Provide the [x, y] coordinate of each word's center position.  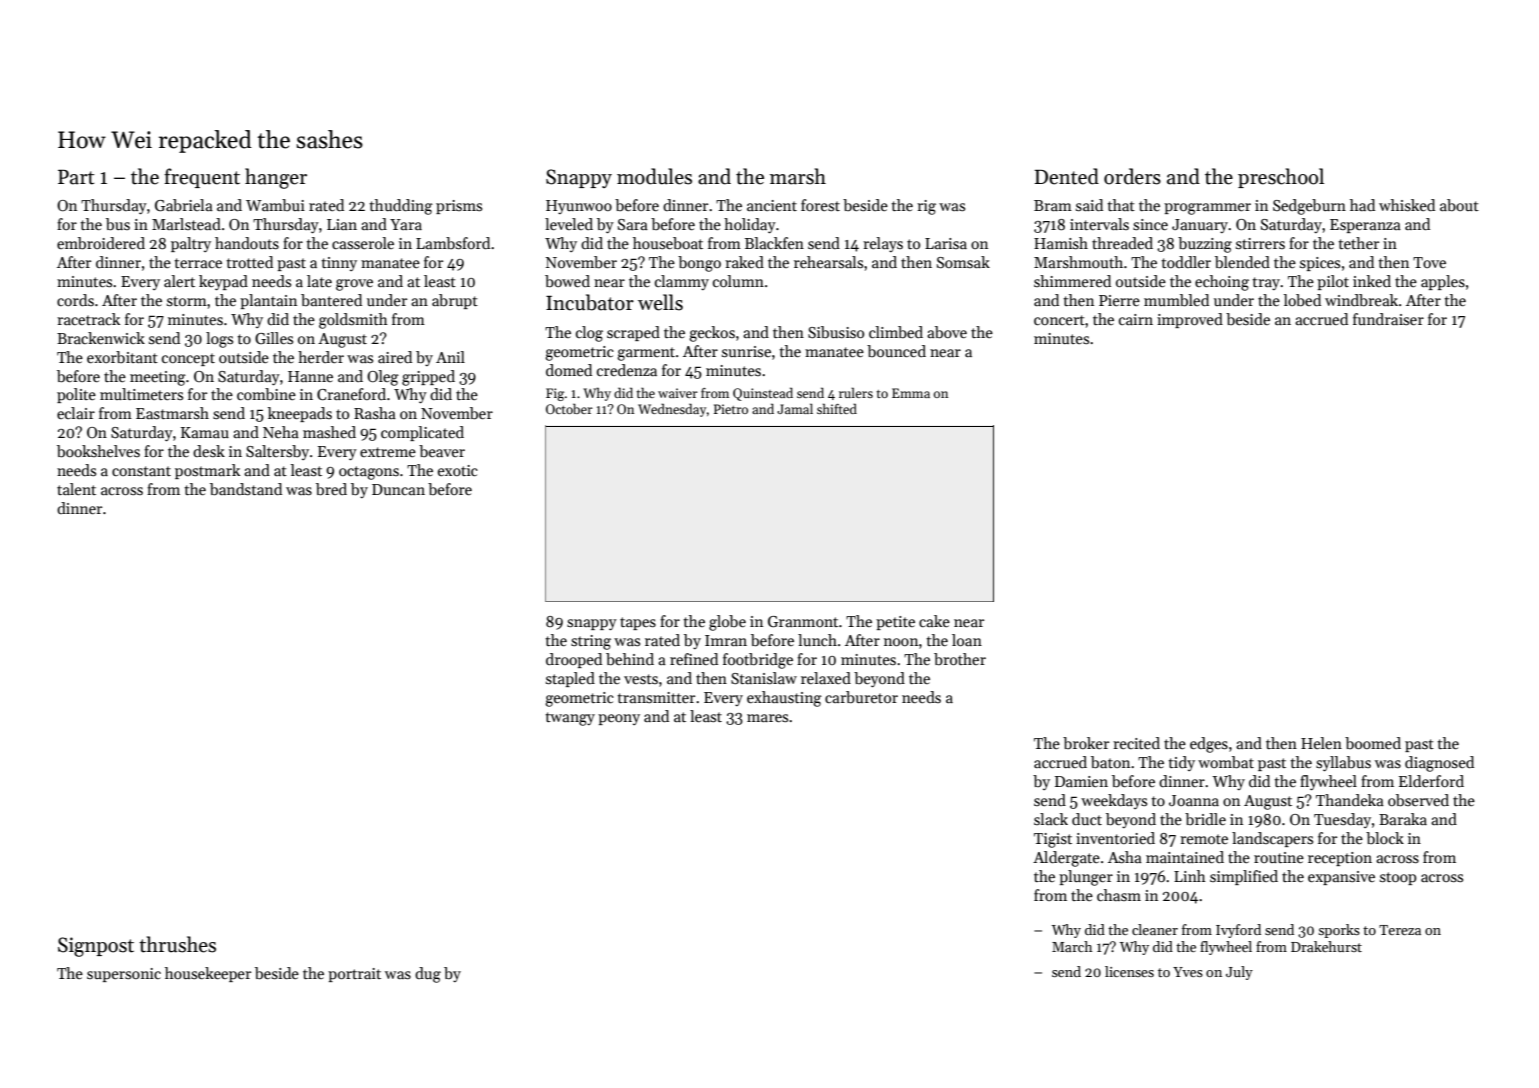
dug [428, 975]
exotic [458, 470]
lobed [1302, 300]
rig [926, 207]
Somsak [963, 262]
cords [75, 300]
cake [934, 621]
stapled [570, 679]
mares [767, 718]
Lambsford [453, 243]
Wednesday [672, 410]
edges [1209, 745]
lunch [817, 640]
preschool [1281, 178]
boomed [1373, 743]
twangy [570, 719]
